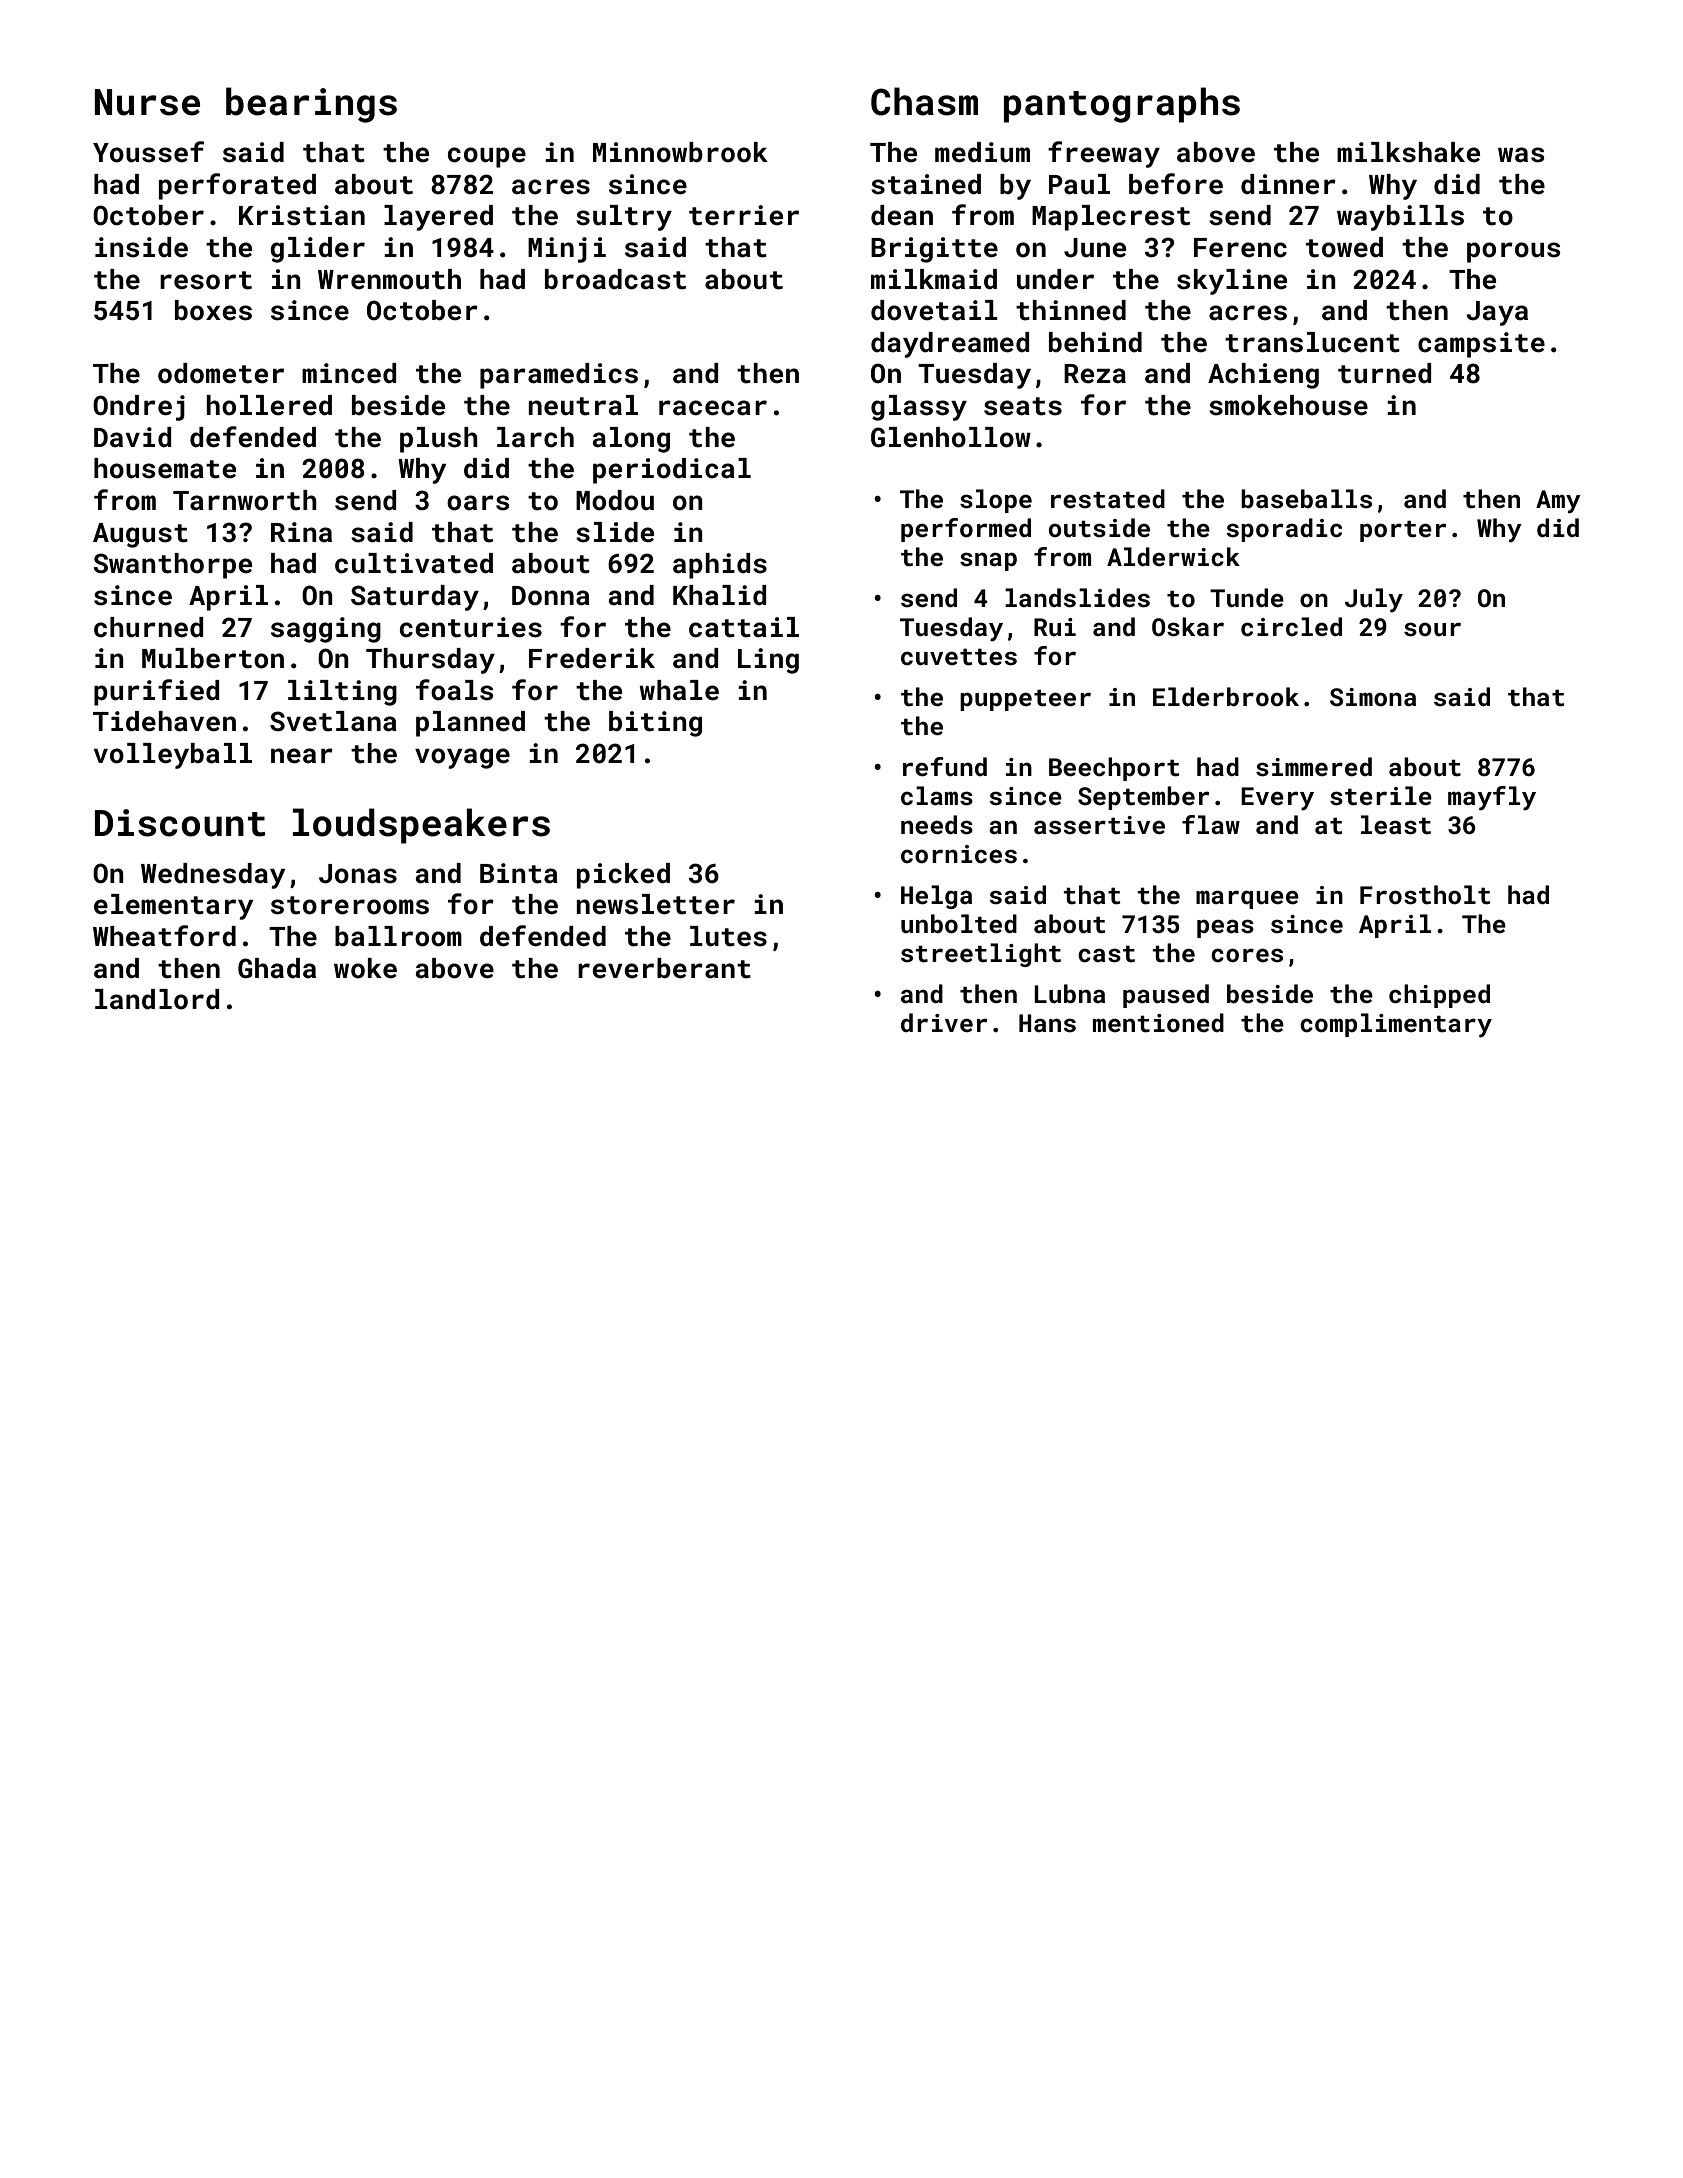 The width and height of the screenshot is (1683, 2178). Describe the element at coordinates (924, 101) in the screenshot. I see `Chasm` at that location.
